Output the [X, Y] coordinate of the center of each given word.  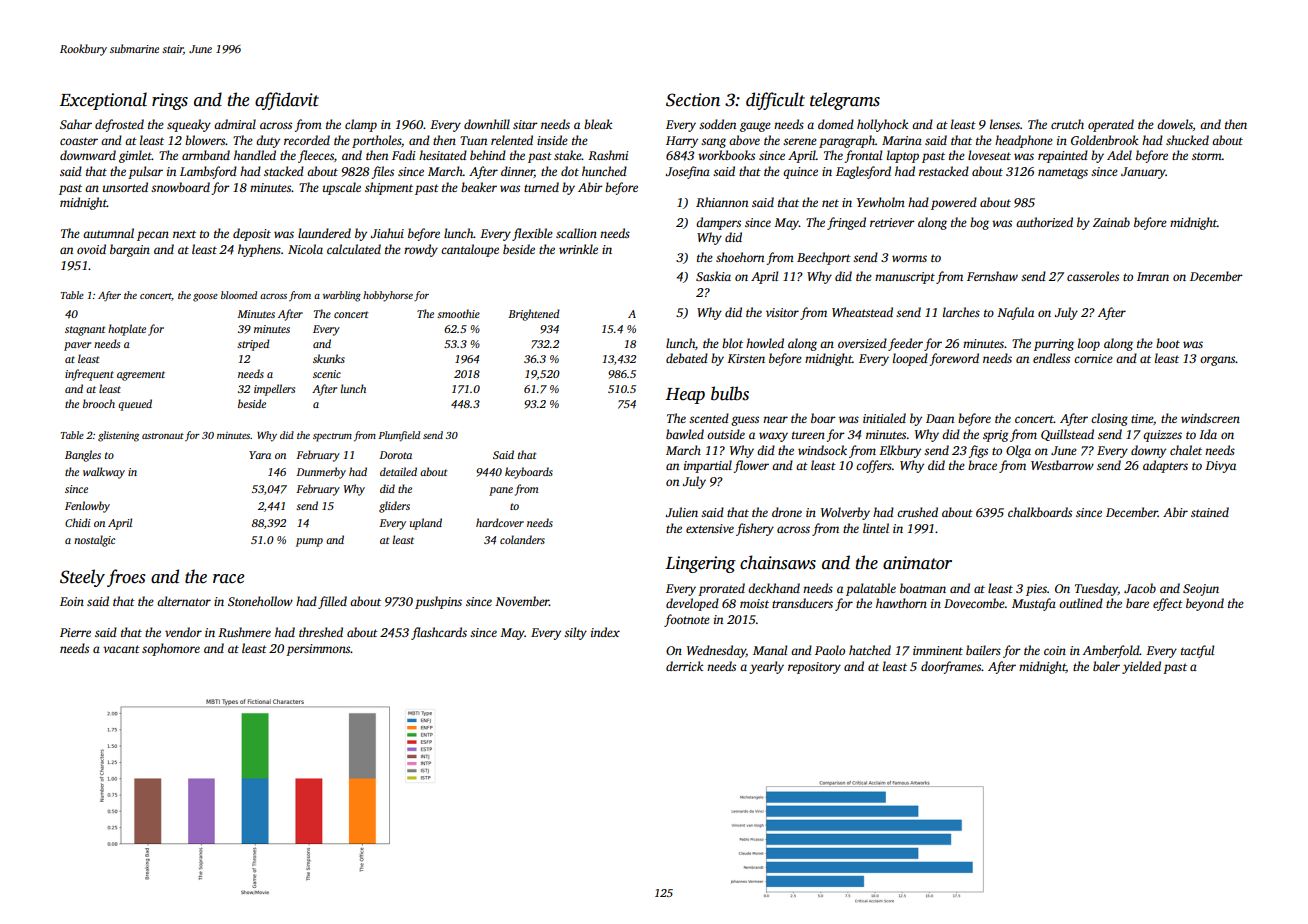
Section [693, 100]
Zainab [1111, 222]
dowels [1175, 124]
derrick [684, 666]
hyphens [259, 250]
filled [332, 602]
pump [309, 542]
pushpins [438, 602]
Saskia [713, 276]
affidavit [287, 101]
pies [1036, 590]
